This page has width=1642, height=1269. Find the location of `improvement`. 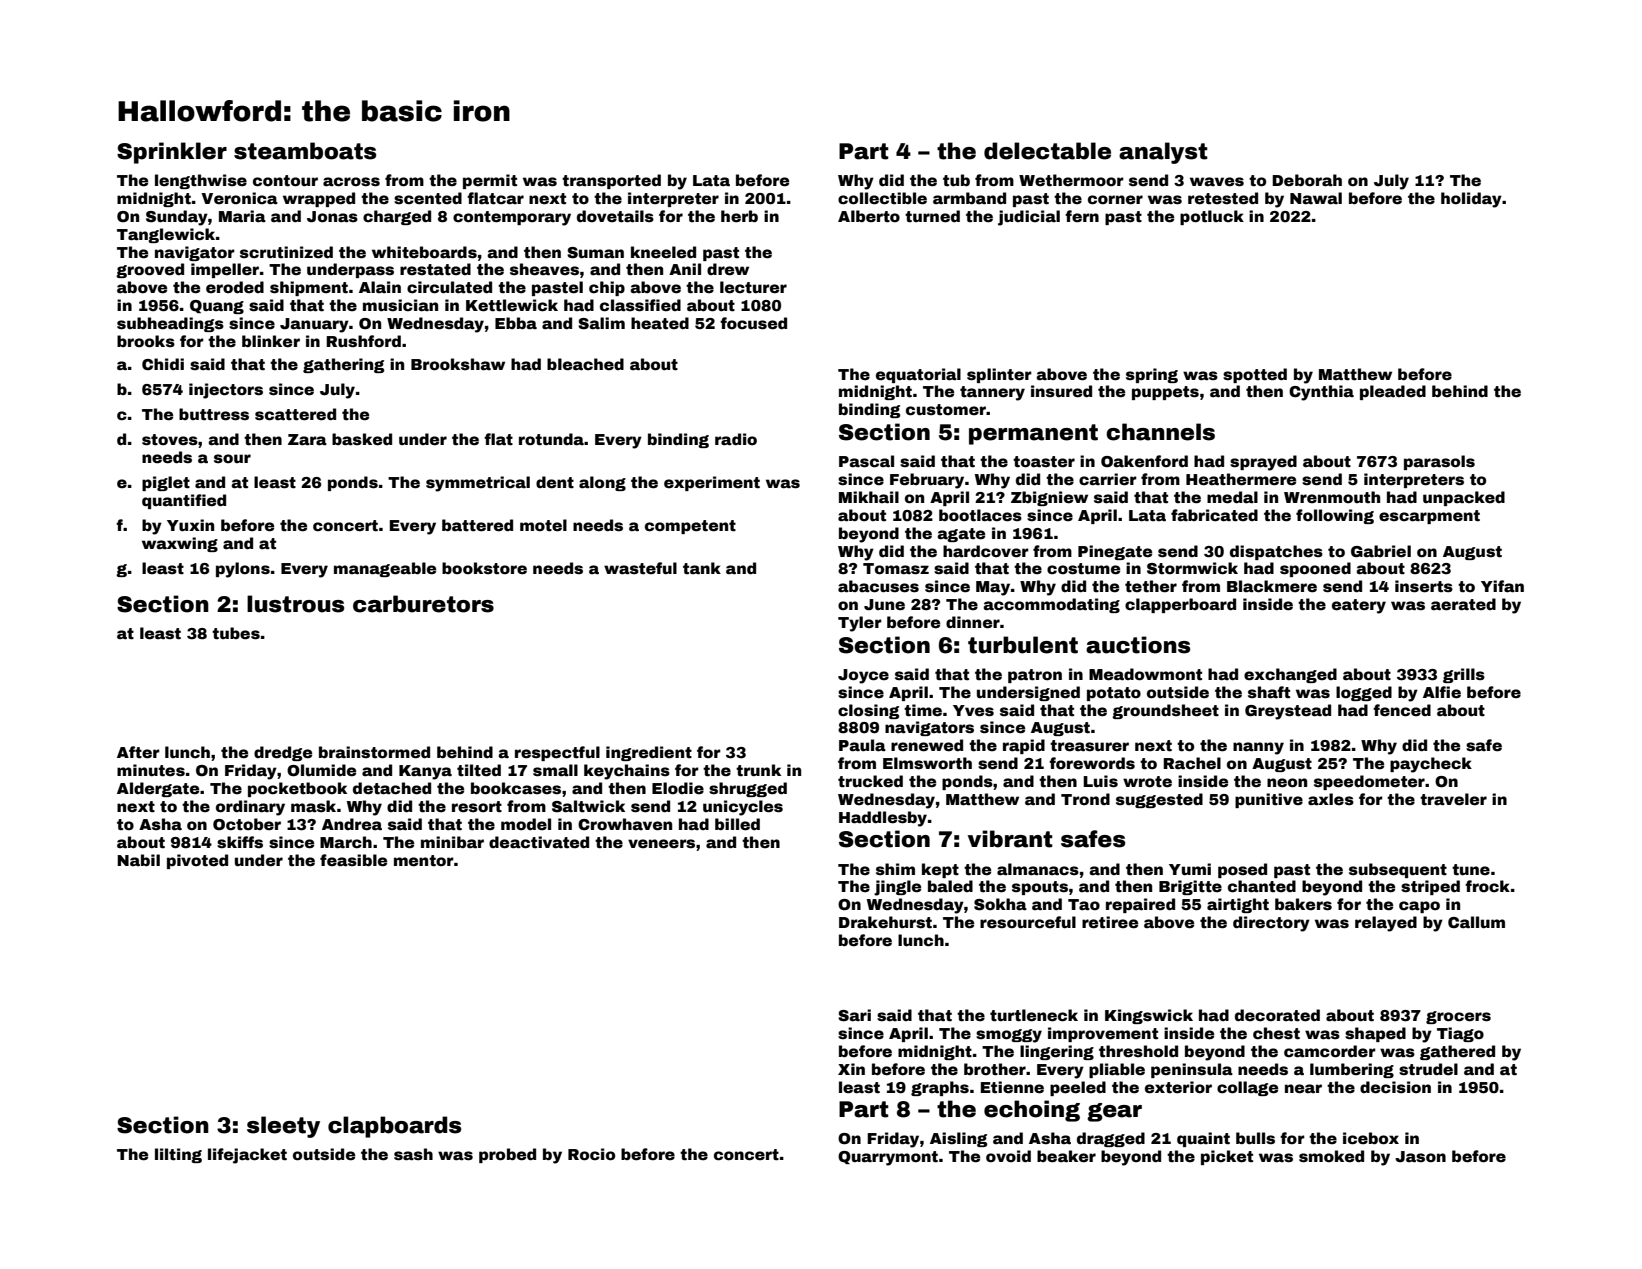

improvement is located at coordinates (1103, 1034).
